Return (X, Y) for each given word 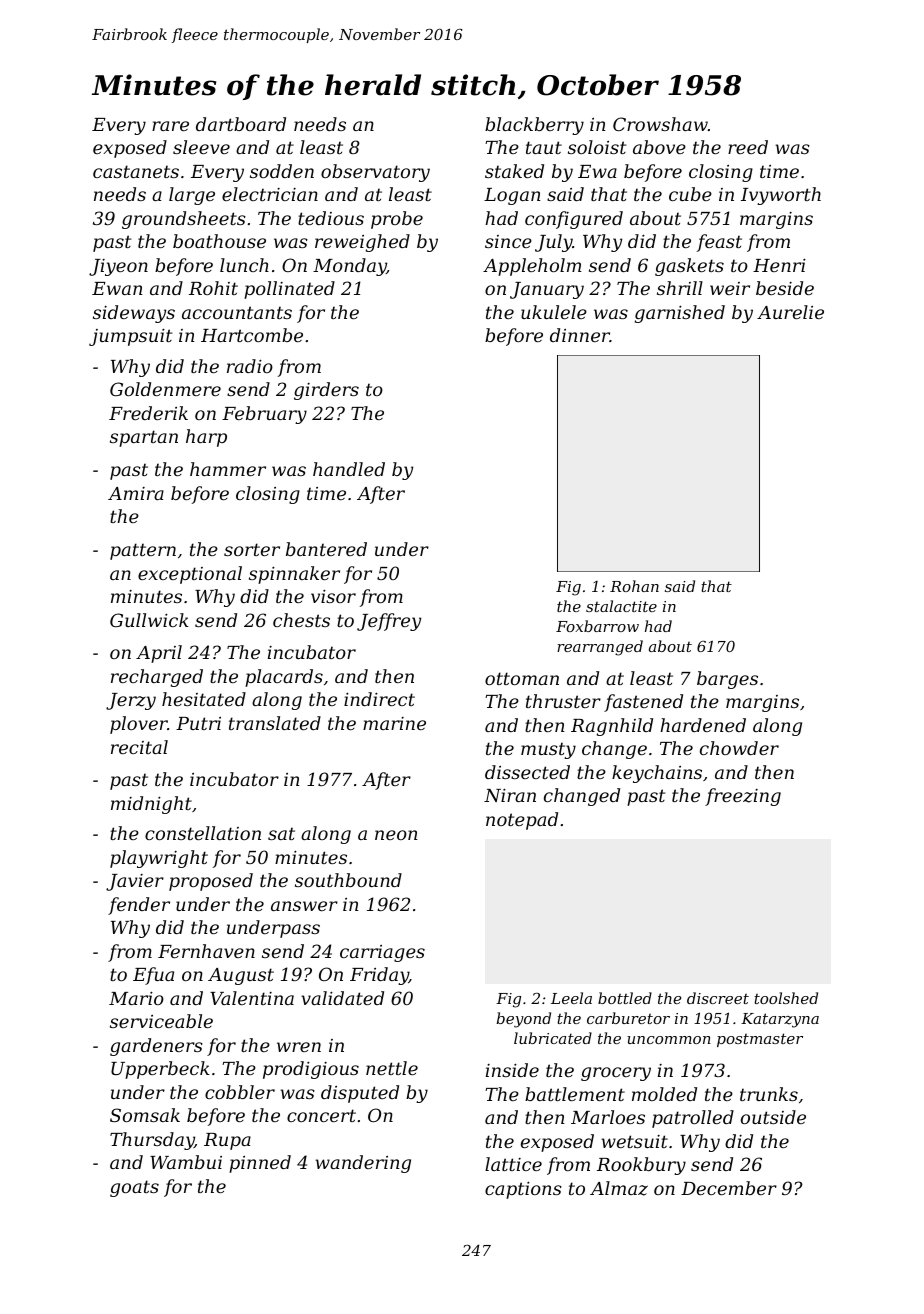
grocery (616, 1074)
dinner (580, 335)
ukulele (554, 312)
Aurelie (790, 312)
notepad (522, 821)
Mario (136, 998)
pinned (260, 1164)
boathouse (219, 241)
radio (250, 366)
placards (284, 678)
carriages (382, 953)
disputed (360, 1094)
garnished (680, 314)
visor (333, 596)
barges (727, 680)
